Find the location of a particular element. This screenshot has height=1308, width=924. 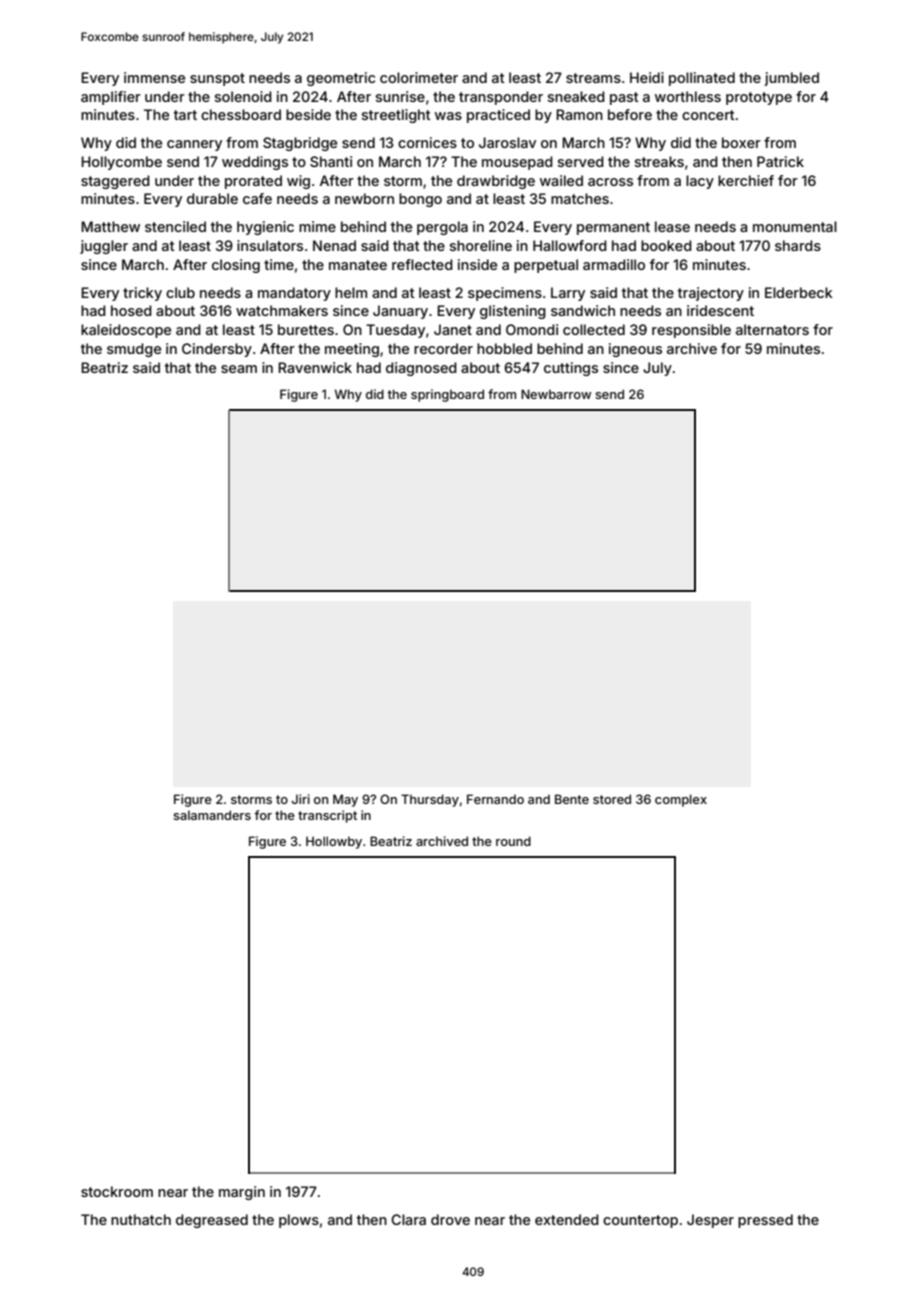

round is located at coordinates (513, 841).
